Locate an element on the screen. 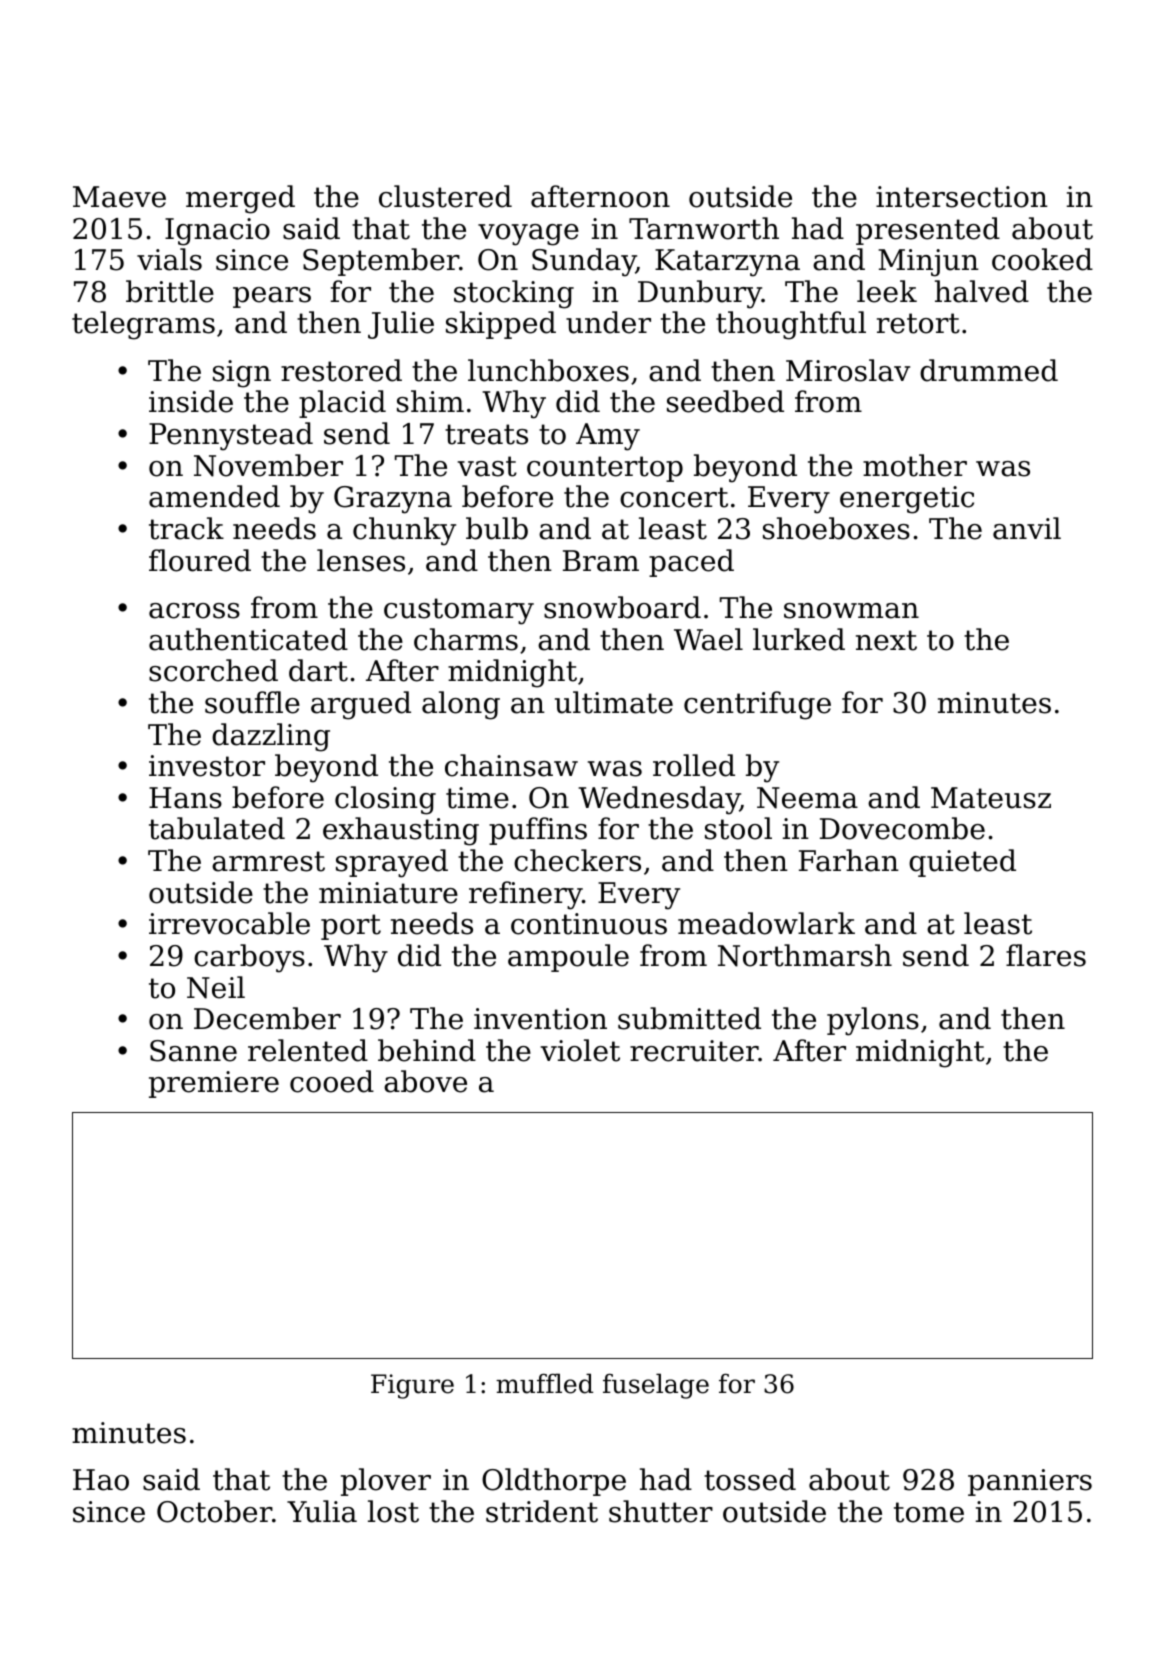 This screenshot has height=1654, width=1165. October is located at coordinates (214, 1511).
